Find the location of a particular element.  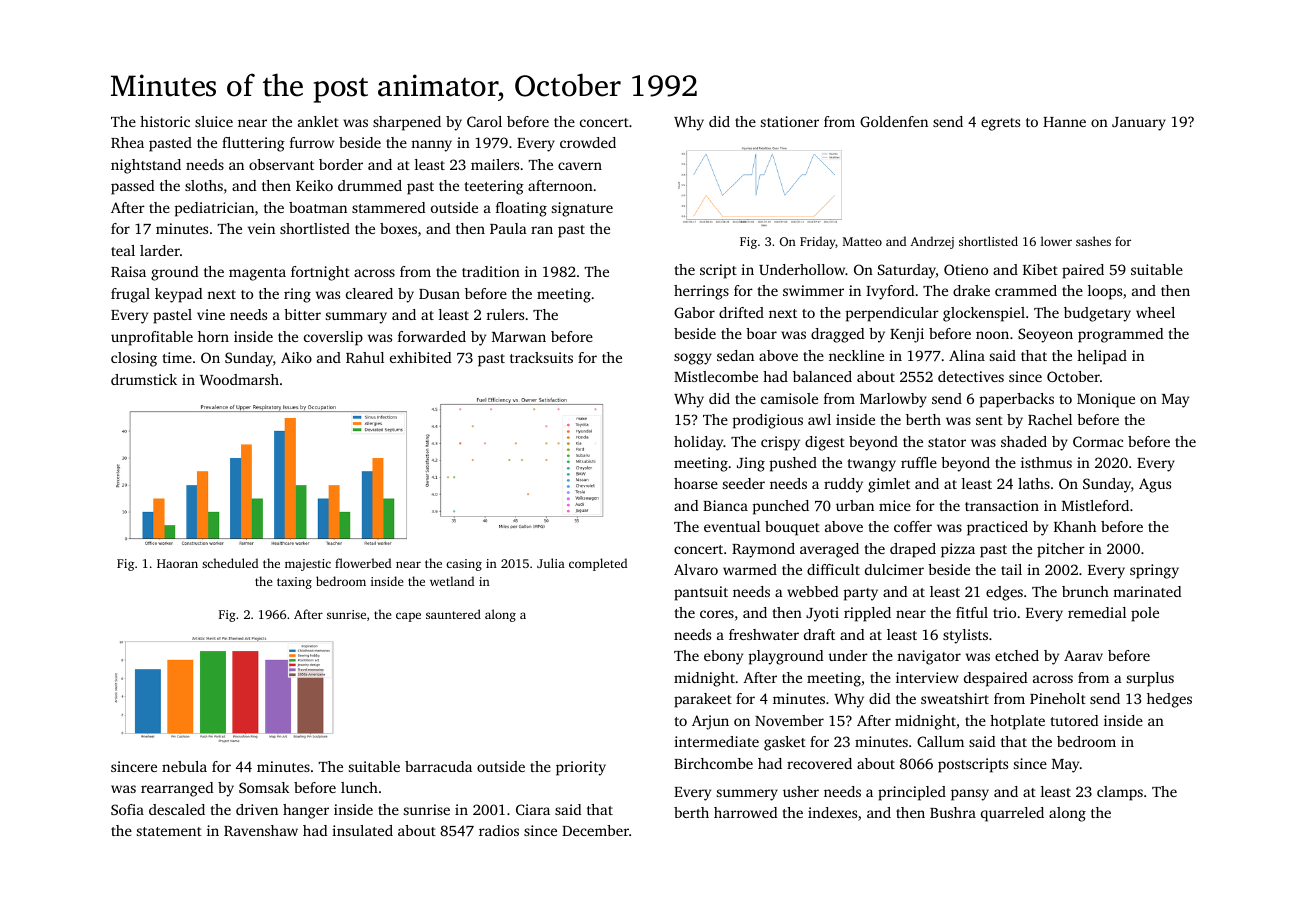

larder is located at coordinates (160, 250).
